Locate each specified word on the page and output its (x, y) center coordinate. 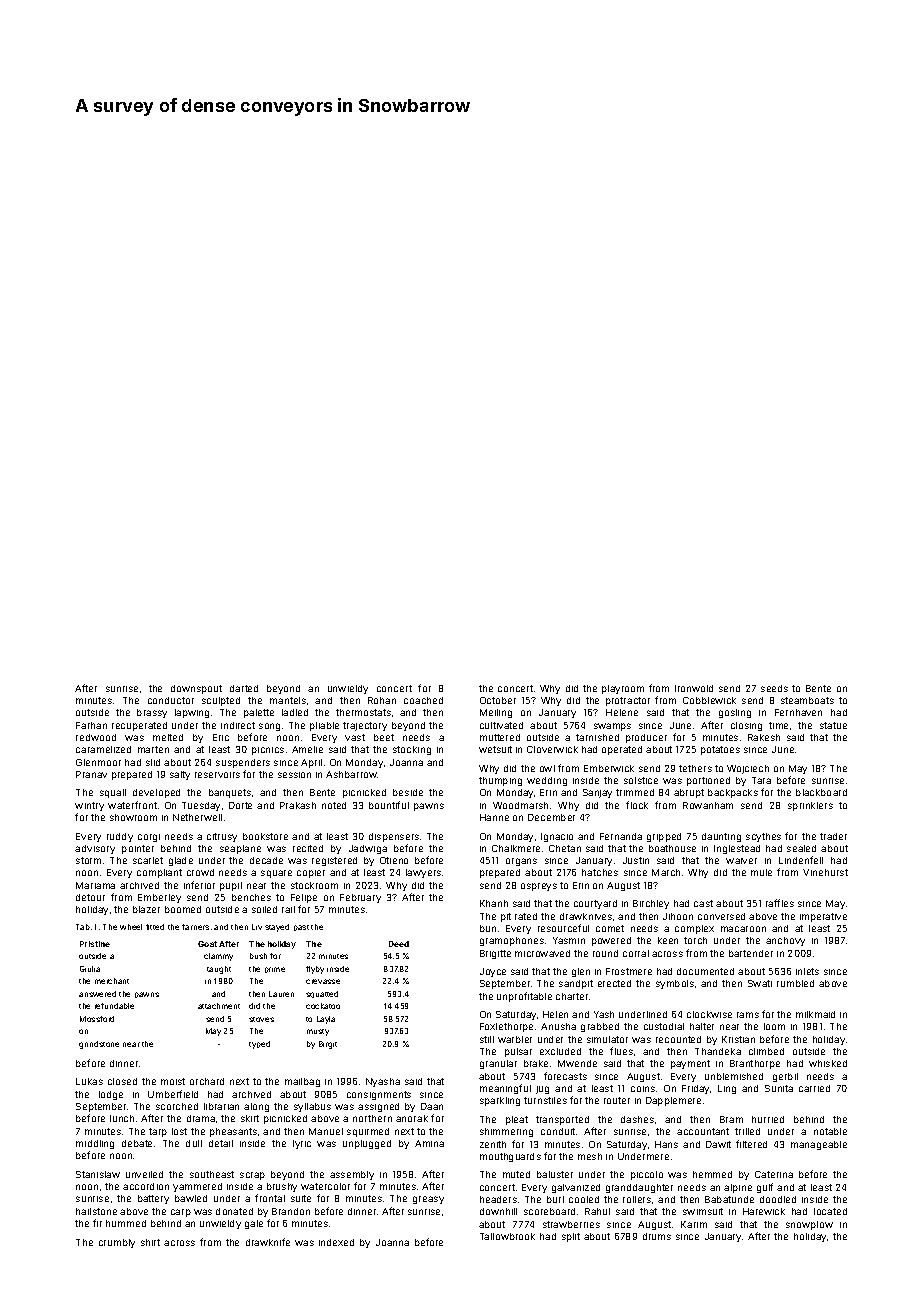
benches (251, 897)
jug (542, 1090)
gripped (664, 837)
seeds (774, 688)
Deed (399, 944)
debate (137, 1143)
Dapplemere (673, 1101)
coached (423, 700)
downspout (196, 689)
